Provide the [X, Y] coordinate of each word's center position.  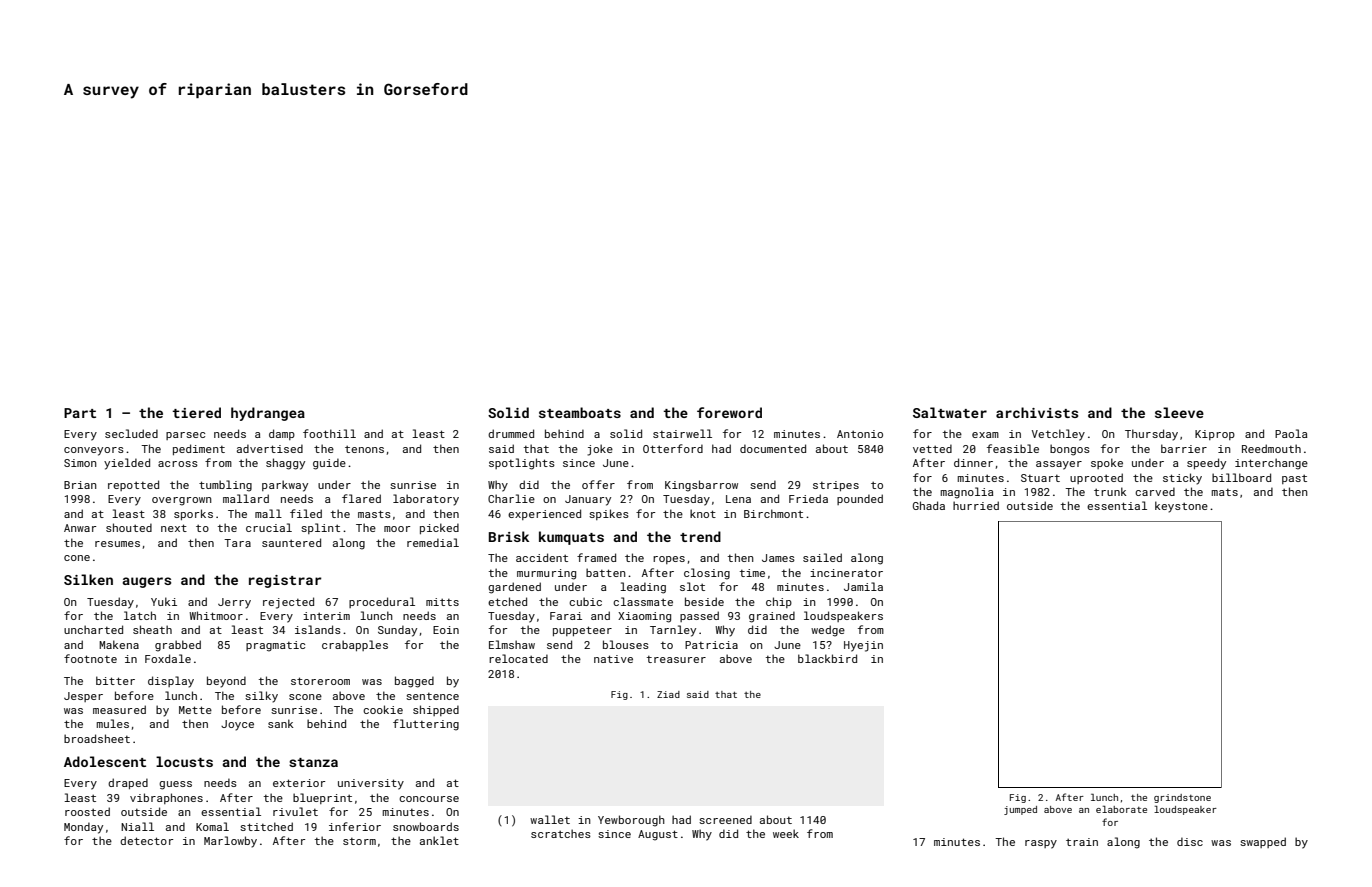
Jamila [863, 586]
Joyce [237, 725]
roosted [87, 811]
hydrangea [268, 414]
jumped [1020, 810]
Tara [237, 543]
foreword [729, 412]
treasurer [676, 659]
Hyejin [863, 646]
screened [725, 819]
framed [596, 557]
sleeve [1179, 412]
